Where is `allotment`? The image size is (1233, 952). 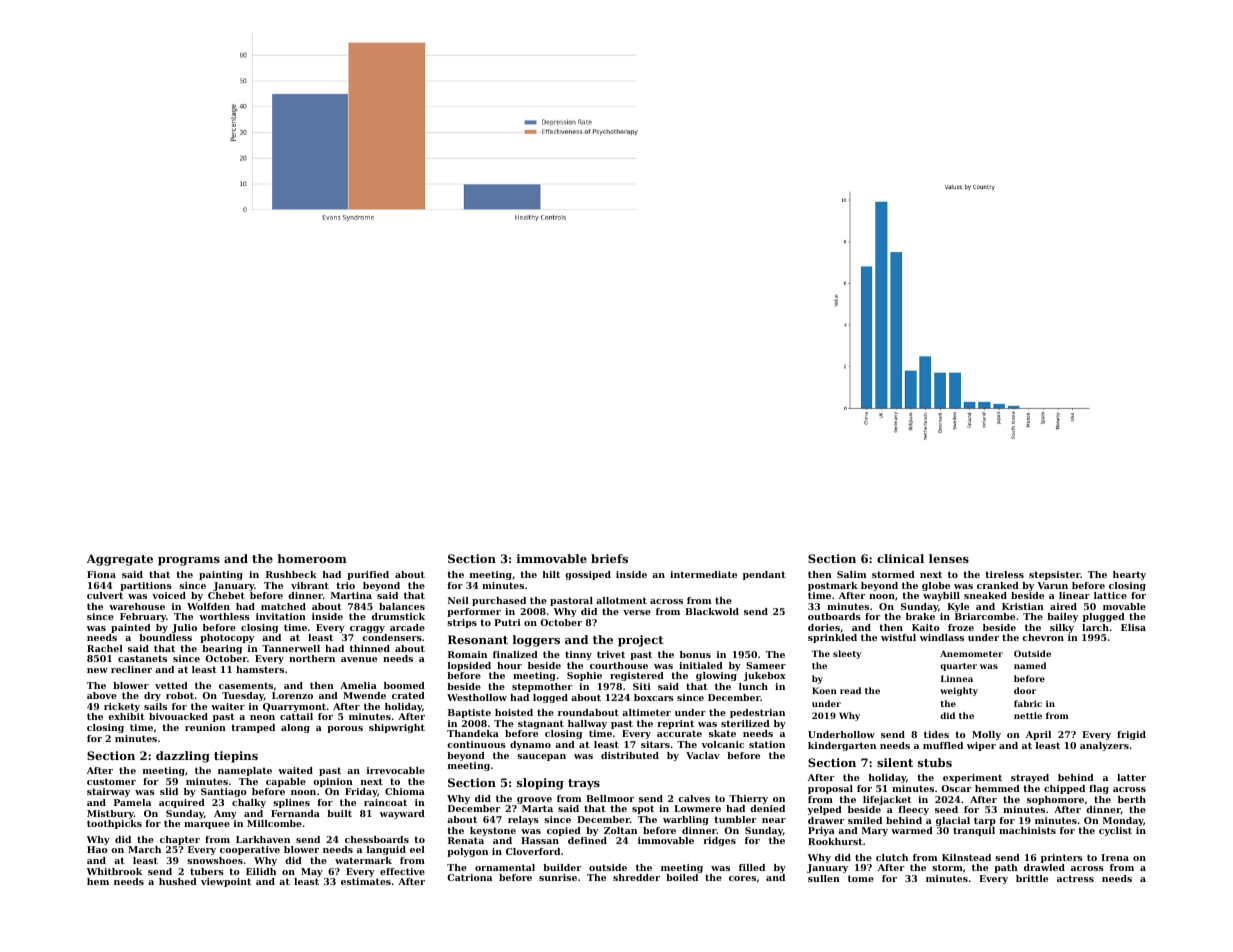 allotment is located at coordinates (621, 600).
